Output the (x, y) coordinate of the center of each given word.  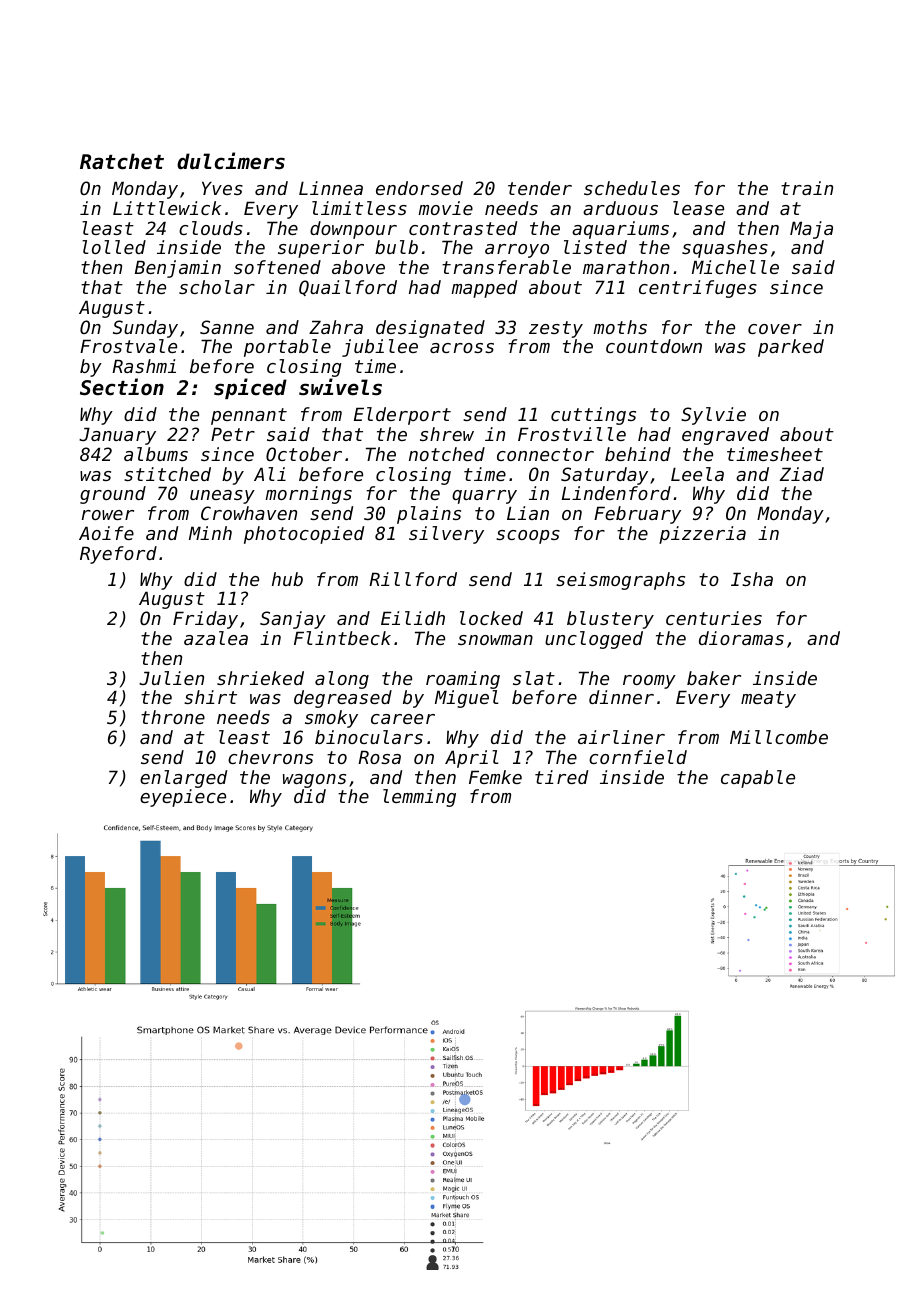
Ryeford (118, 555)
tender (540, 188)
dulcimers (231, 161)
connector (545, 454)
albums (156, 454)
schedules (632, 188)
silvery (446, 535)
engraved (725, 436)
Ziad (802, 474)
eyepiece (183, 798)
